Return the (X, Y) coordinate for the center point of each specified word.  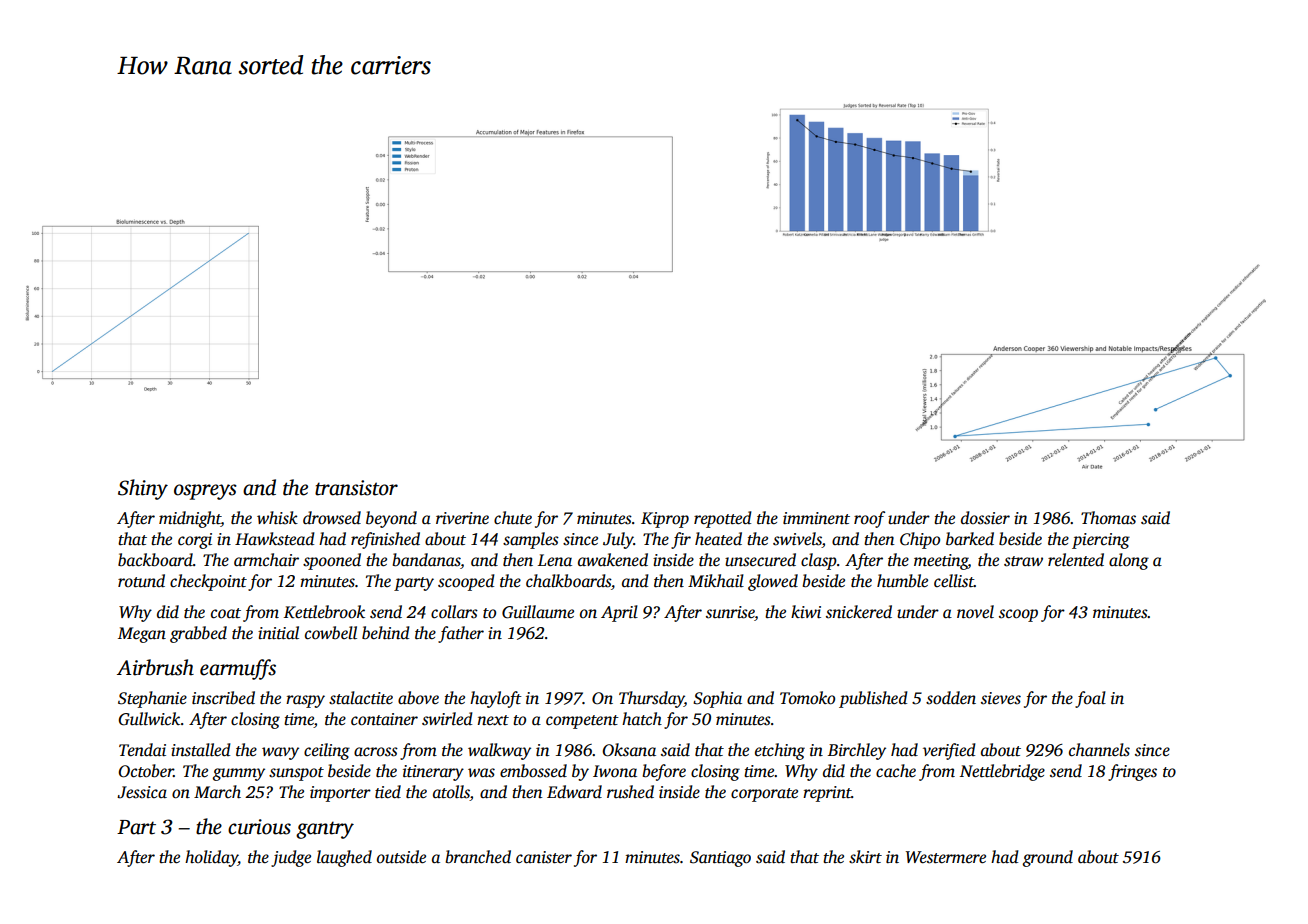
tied (388, 792)
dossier (985, 518)
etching (780, 751)
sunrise (730, 613)
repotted (723, 519)
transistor (356, 488)
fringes (1132, 772)
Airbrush (155, 667)
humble (902, 581)
